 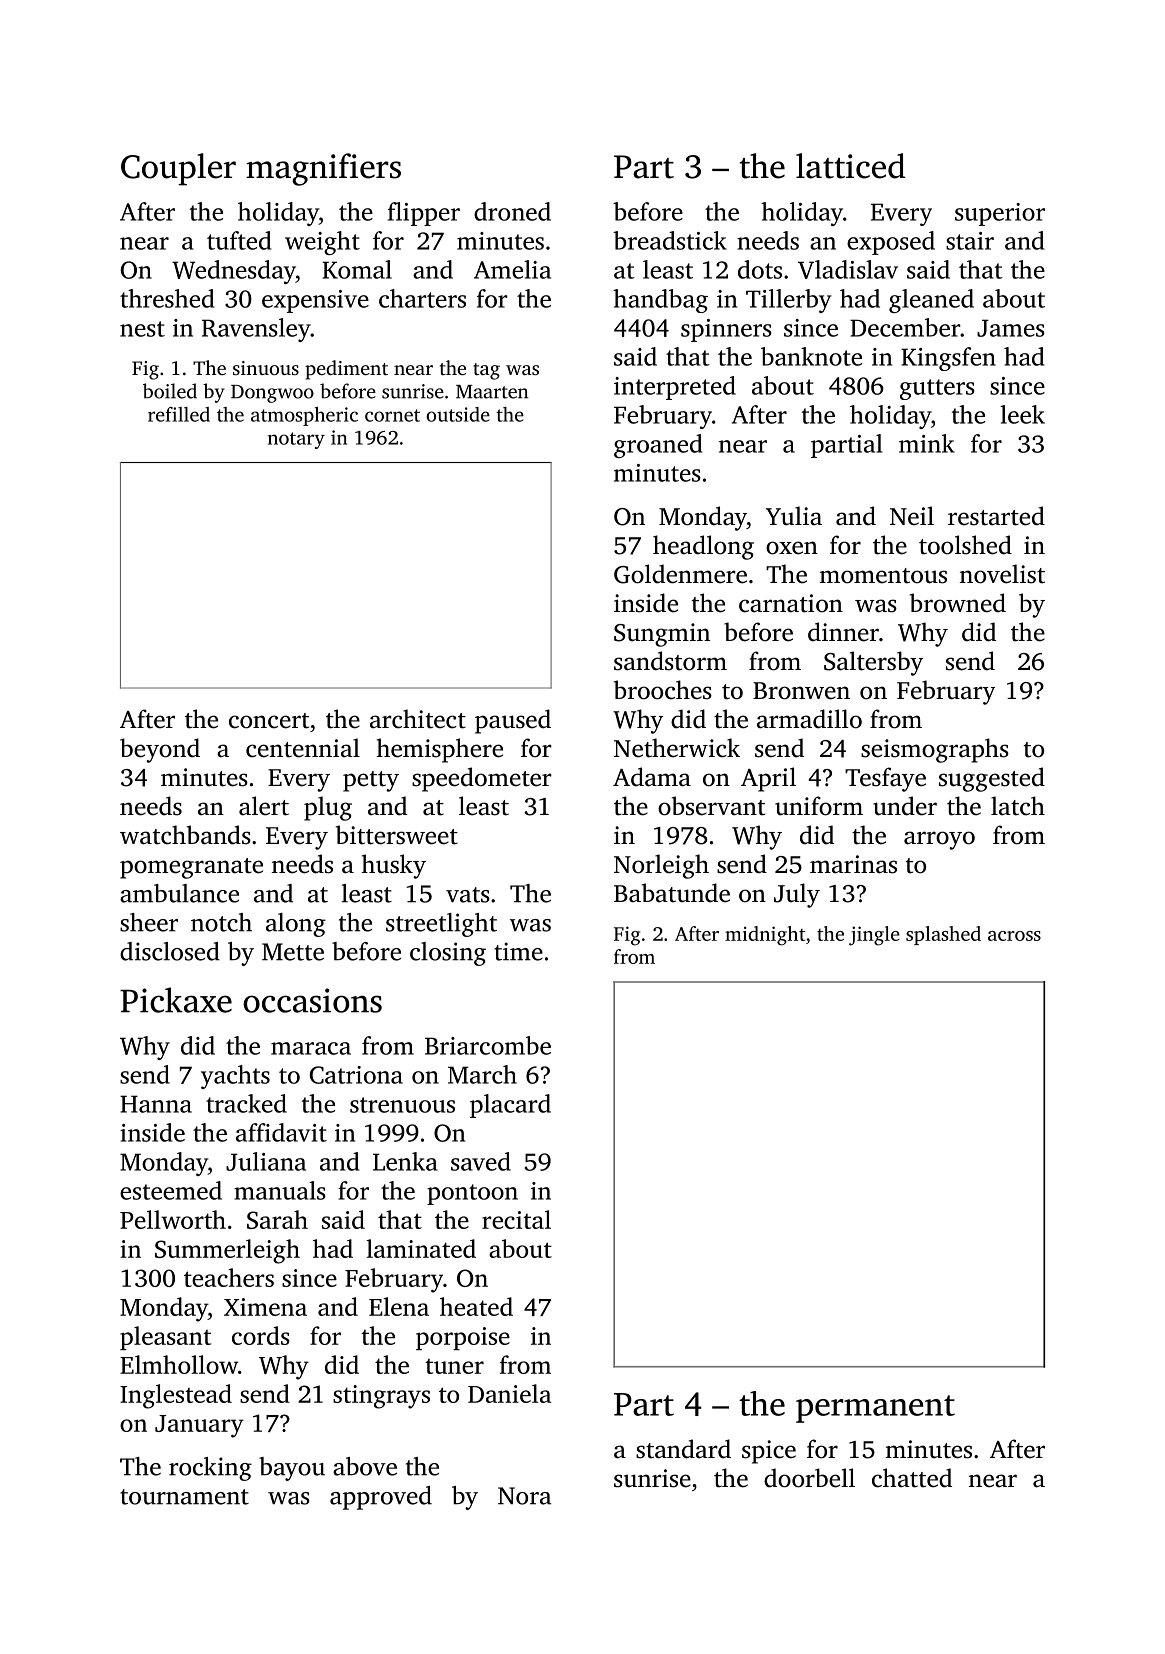 I want to click on Sarah, so click(x=277, y=1219).
